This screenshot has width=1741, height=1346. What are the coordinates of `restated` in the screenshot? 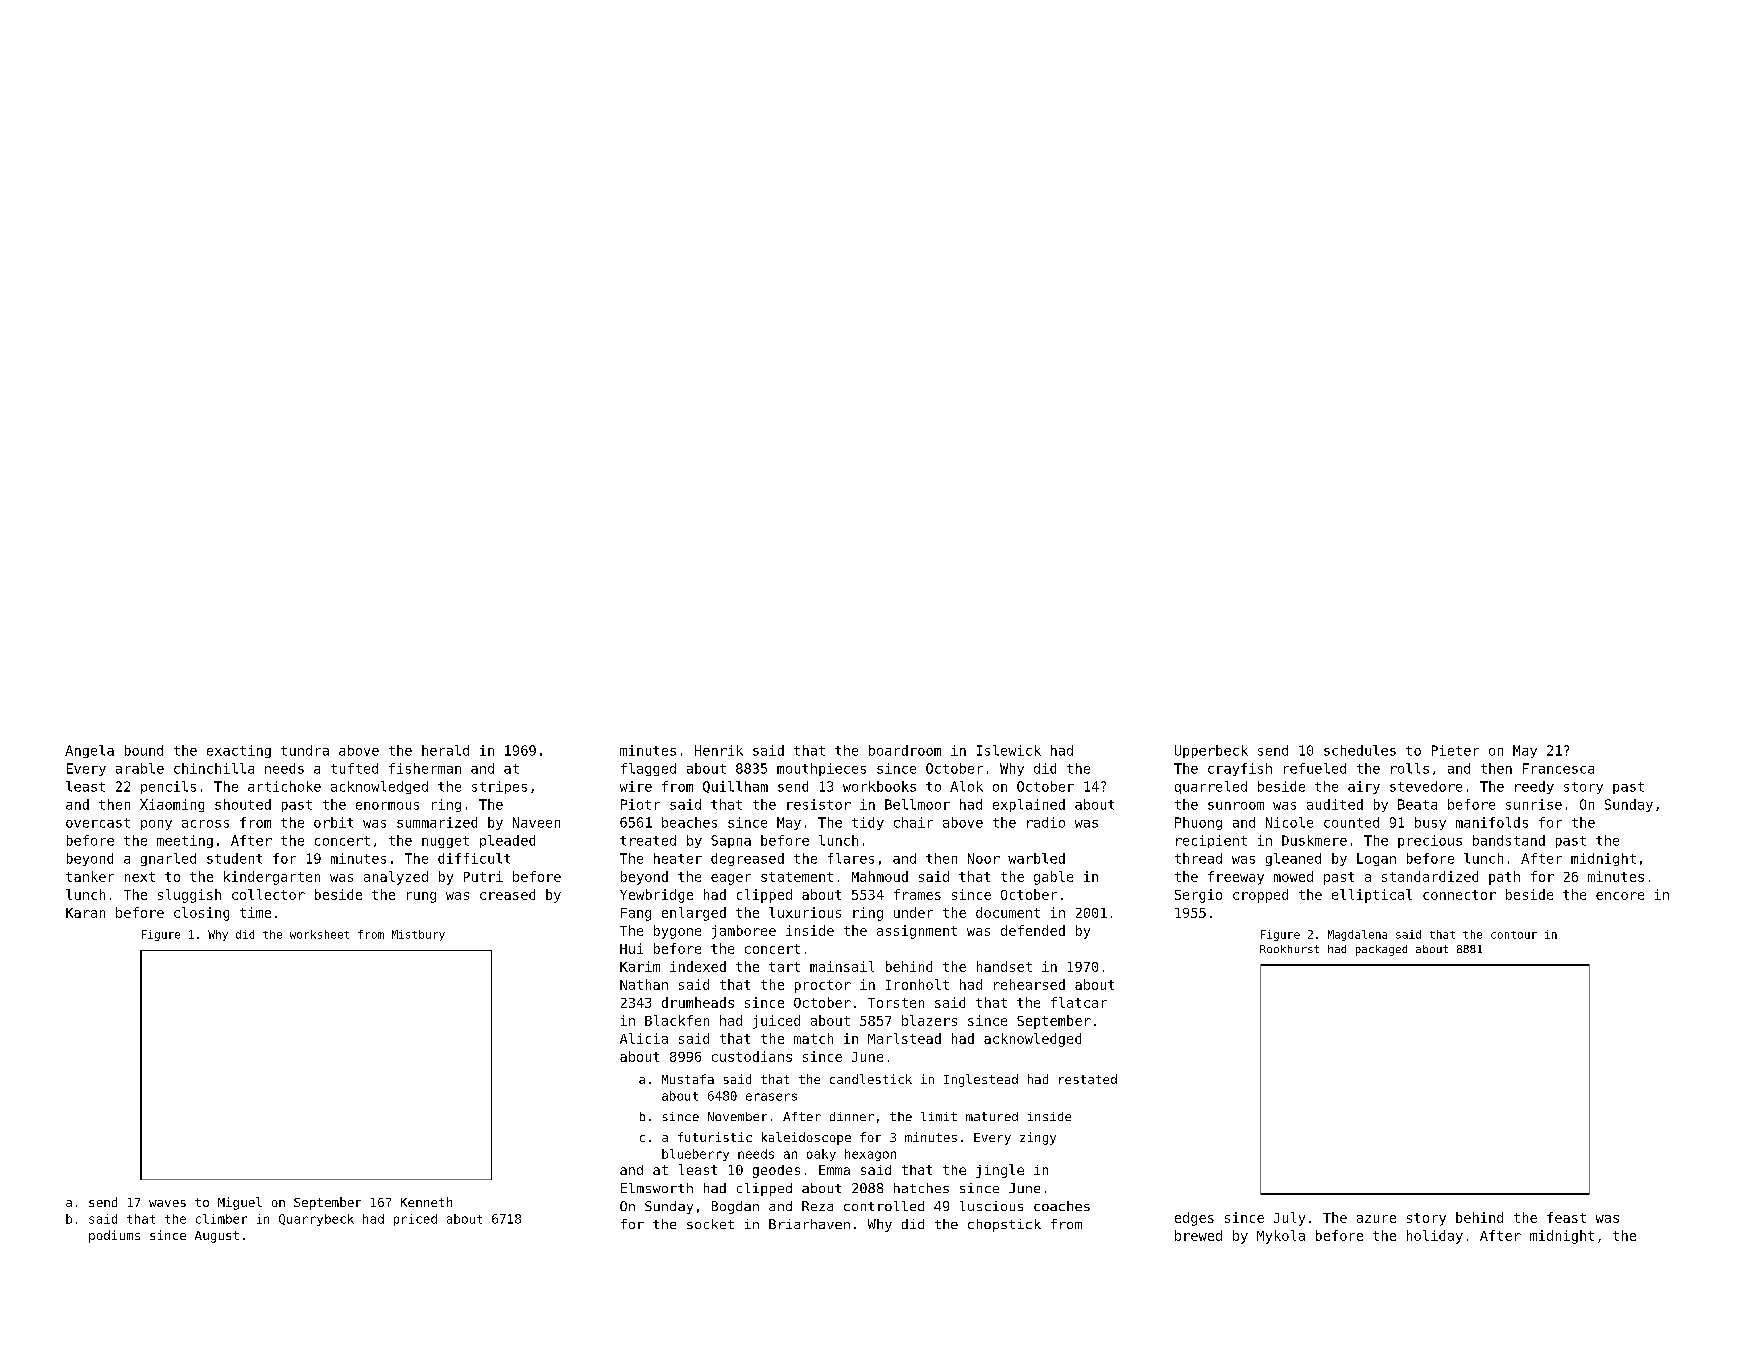 It's located at (1088, 1079).
